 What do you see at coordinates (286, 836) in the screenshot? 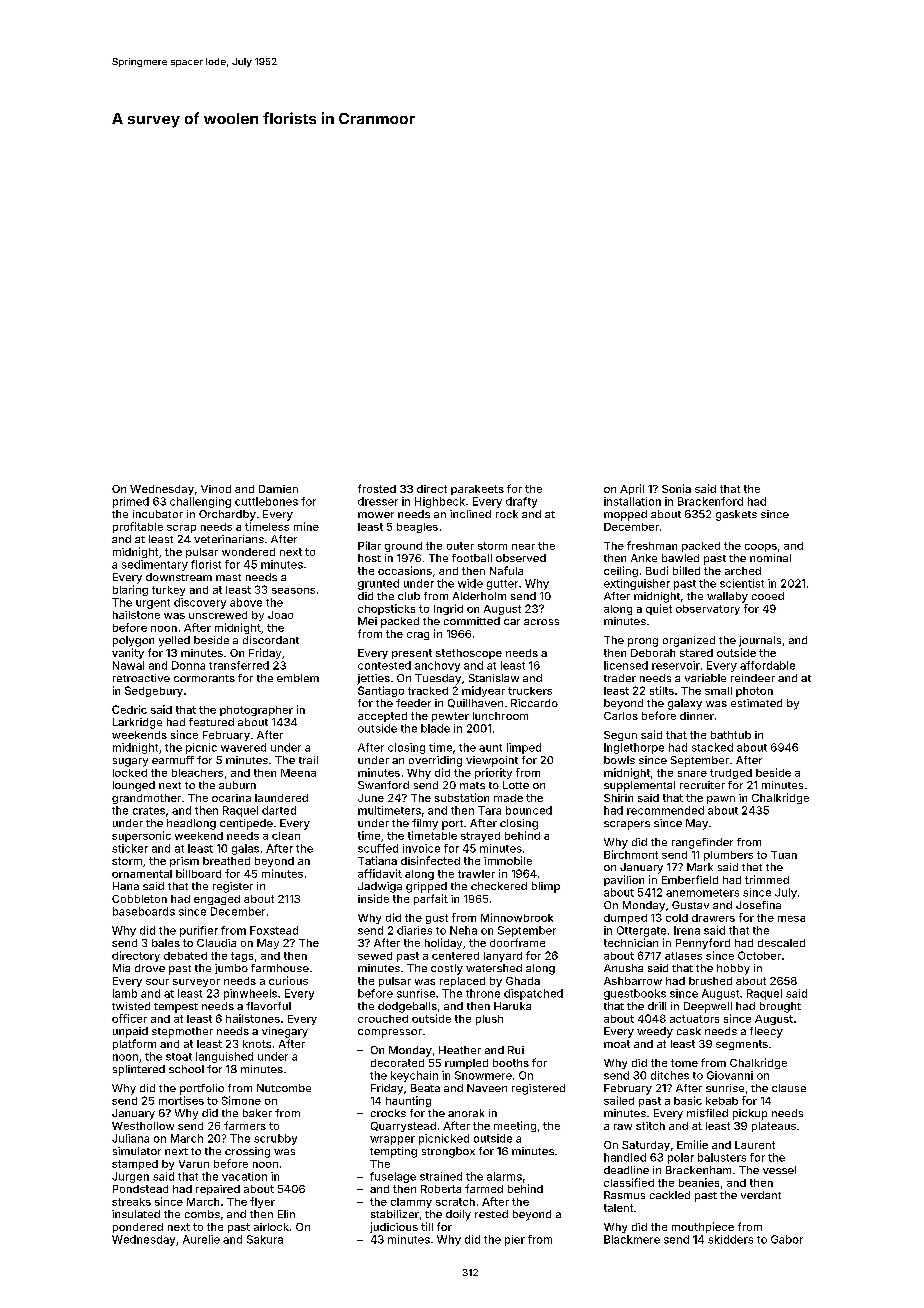
I see `clean` at bounding box center [286, 836].
